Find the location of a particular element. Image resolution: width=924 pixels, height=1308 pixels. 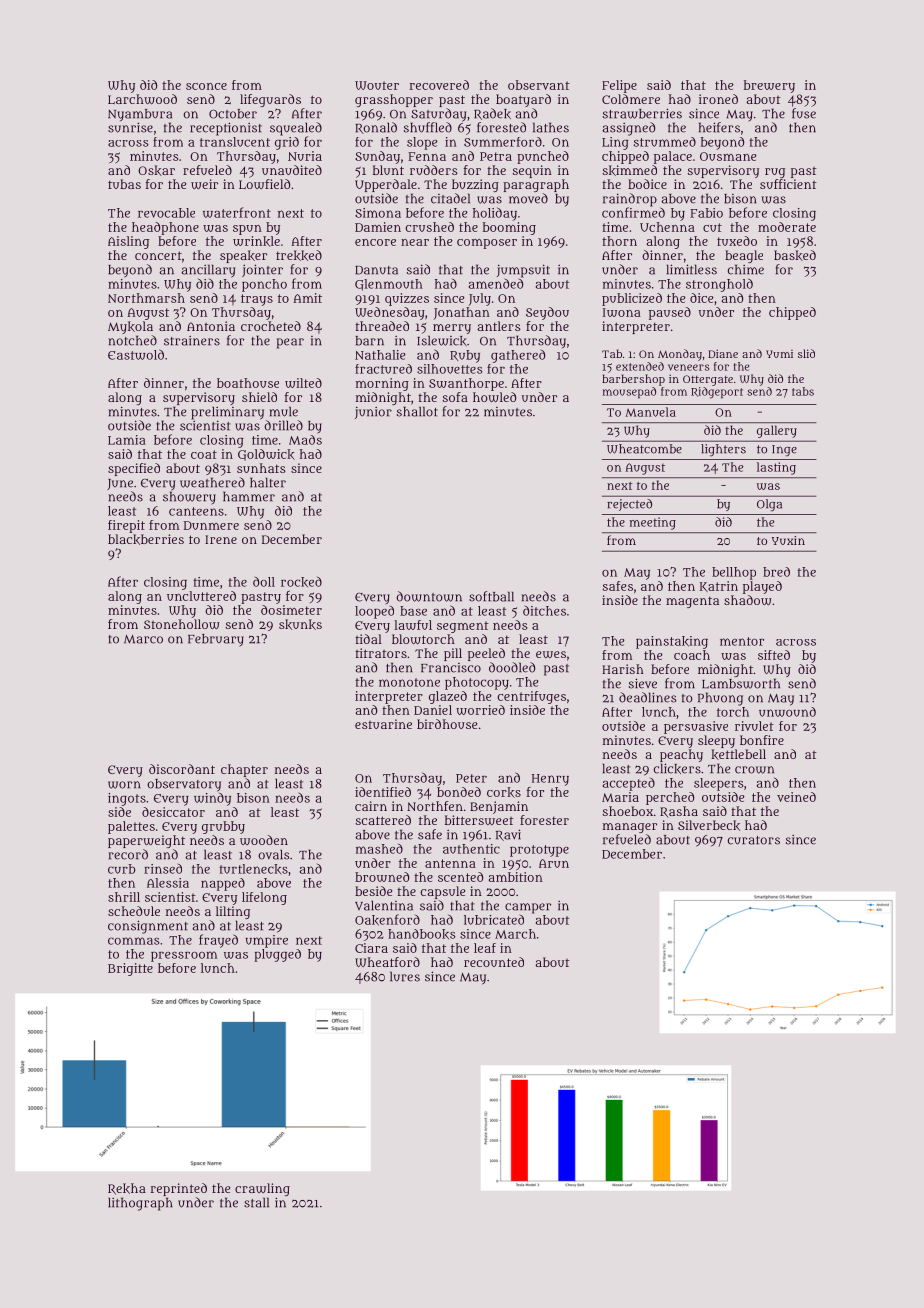

unwound is located at coordinates (787, 712).
